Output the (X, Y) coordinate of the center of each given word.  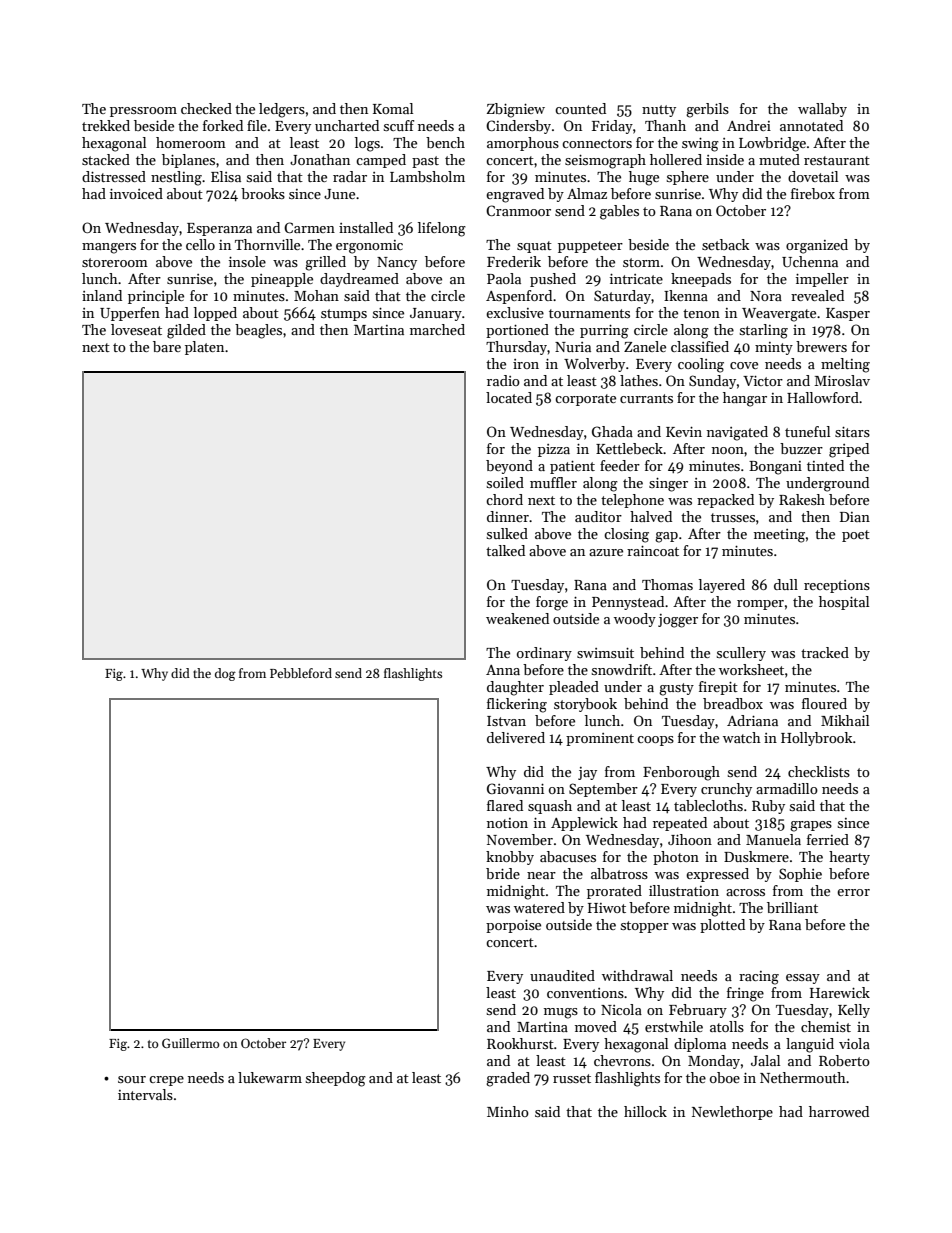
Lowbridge (772, 144)
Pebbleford (301, 673)
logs (367, 144)
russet (572, 1078)
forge (552, 603)
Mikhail (845, 720)
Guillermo (190, 1043)
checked (206, 108)
